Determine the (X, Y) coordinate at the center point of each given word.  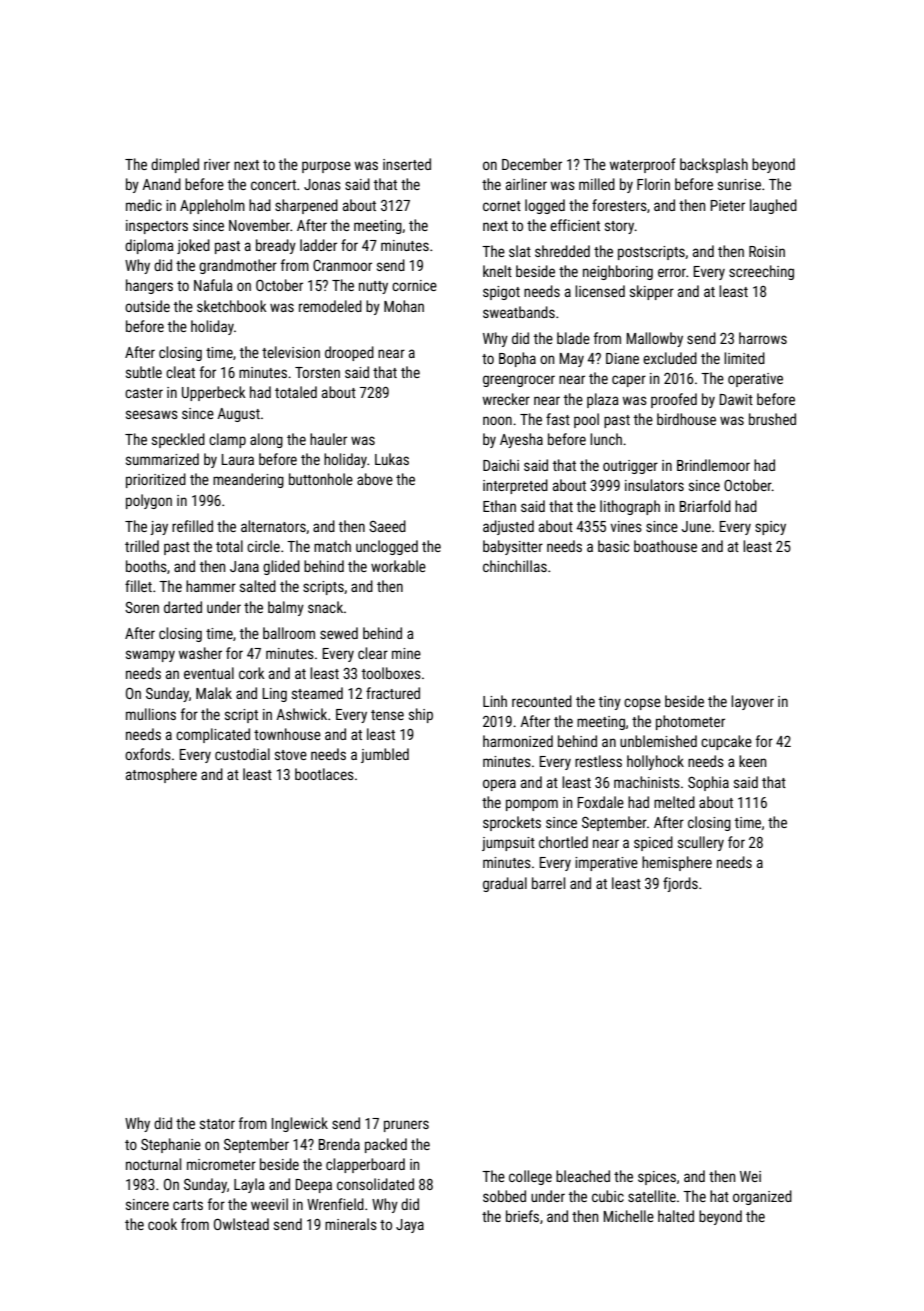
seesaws (152, 414)
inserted (407, 164)
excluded (670, 358)
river (217, 164)
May (572, 360)
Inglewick (300, 1124)
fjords (680, 884)
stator (217, 1124)
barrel (548, 883)
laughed (773, 206)
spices (657, 1178)
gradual (505, 884)
